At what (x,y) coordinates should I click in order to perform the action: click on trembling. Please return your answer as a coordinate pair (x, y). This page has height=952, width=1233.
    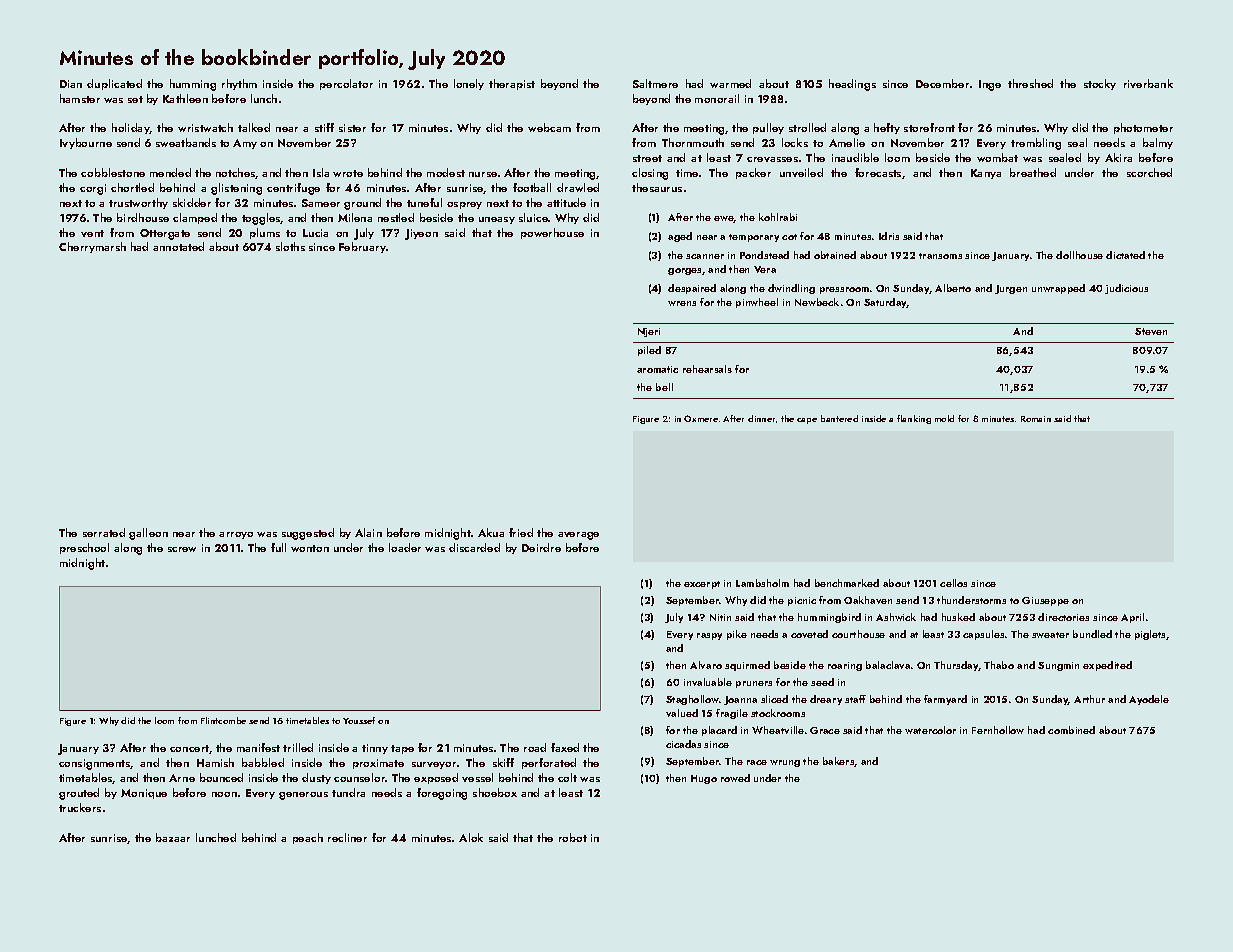
    Looking at the image, I should click on (1036, 144).
